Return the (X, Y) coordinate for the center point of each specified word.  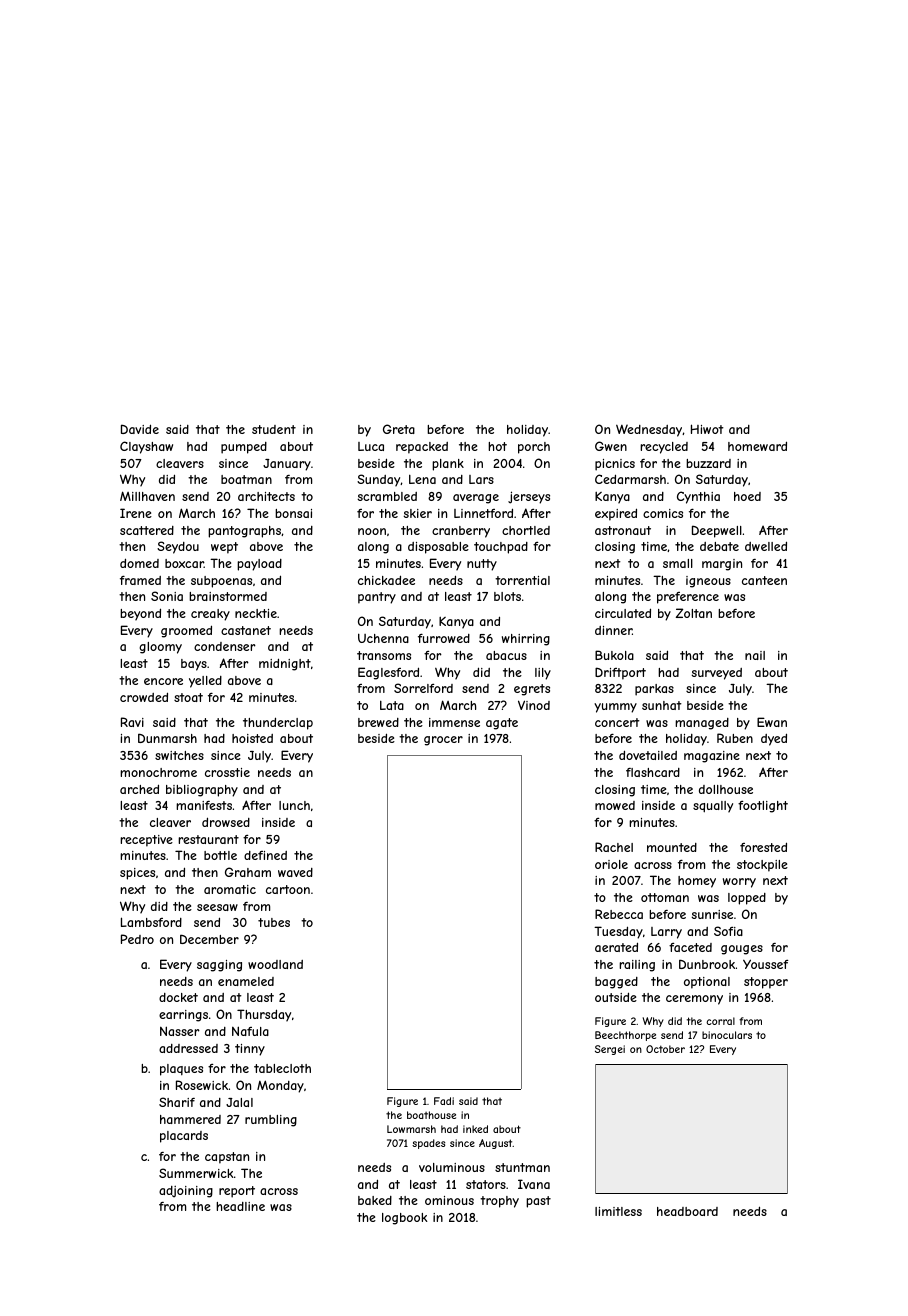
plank (448, 465)
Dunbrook (707, 964)
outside (616, 997)
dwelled (766, 546)
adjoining (186, 1191)
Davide (140, 429)
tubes (274, 922)
